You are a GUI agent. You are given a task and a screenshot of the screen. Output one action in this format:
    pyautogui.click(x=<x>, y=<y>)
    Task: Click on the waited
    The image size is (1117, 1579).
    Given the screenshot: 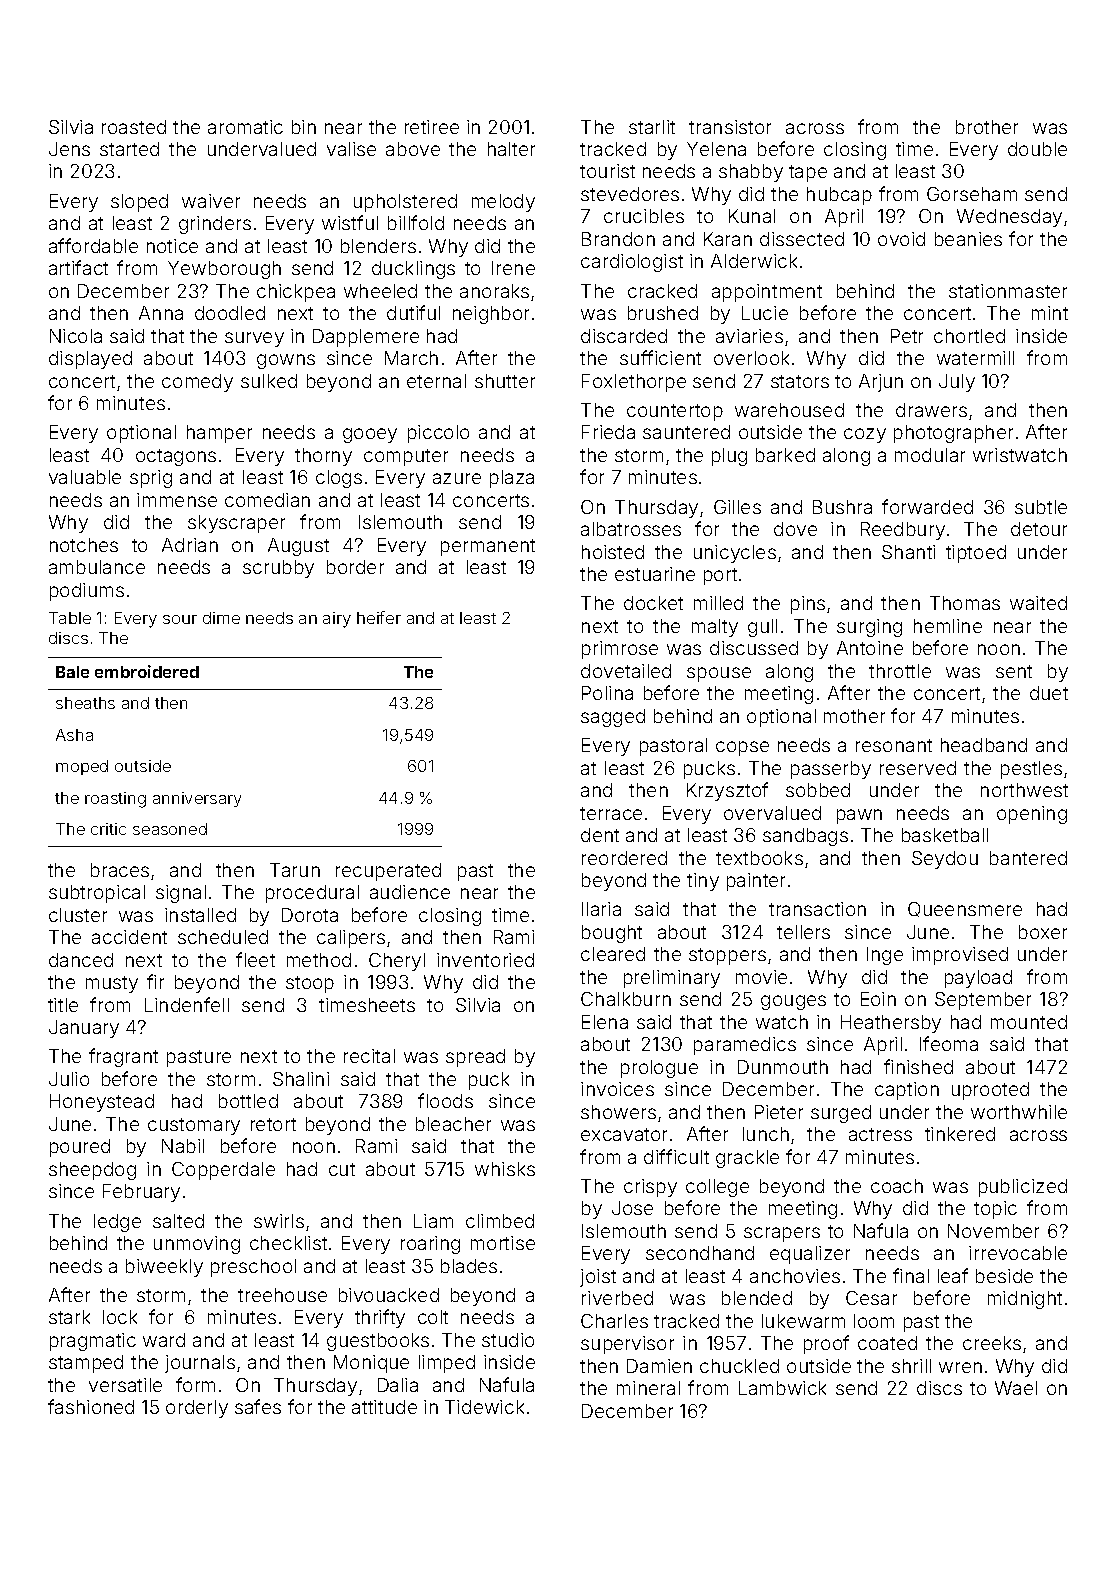 What is the action you would take?
    pyautogui.click(x=1038, y=603)
